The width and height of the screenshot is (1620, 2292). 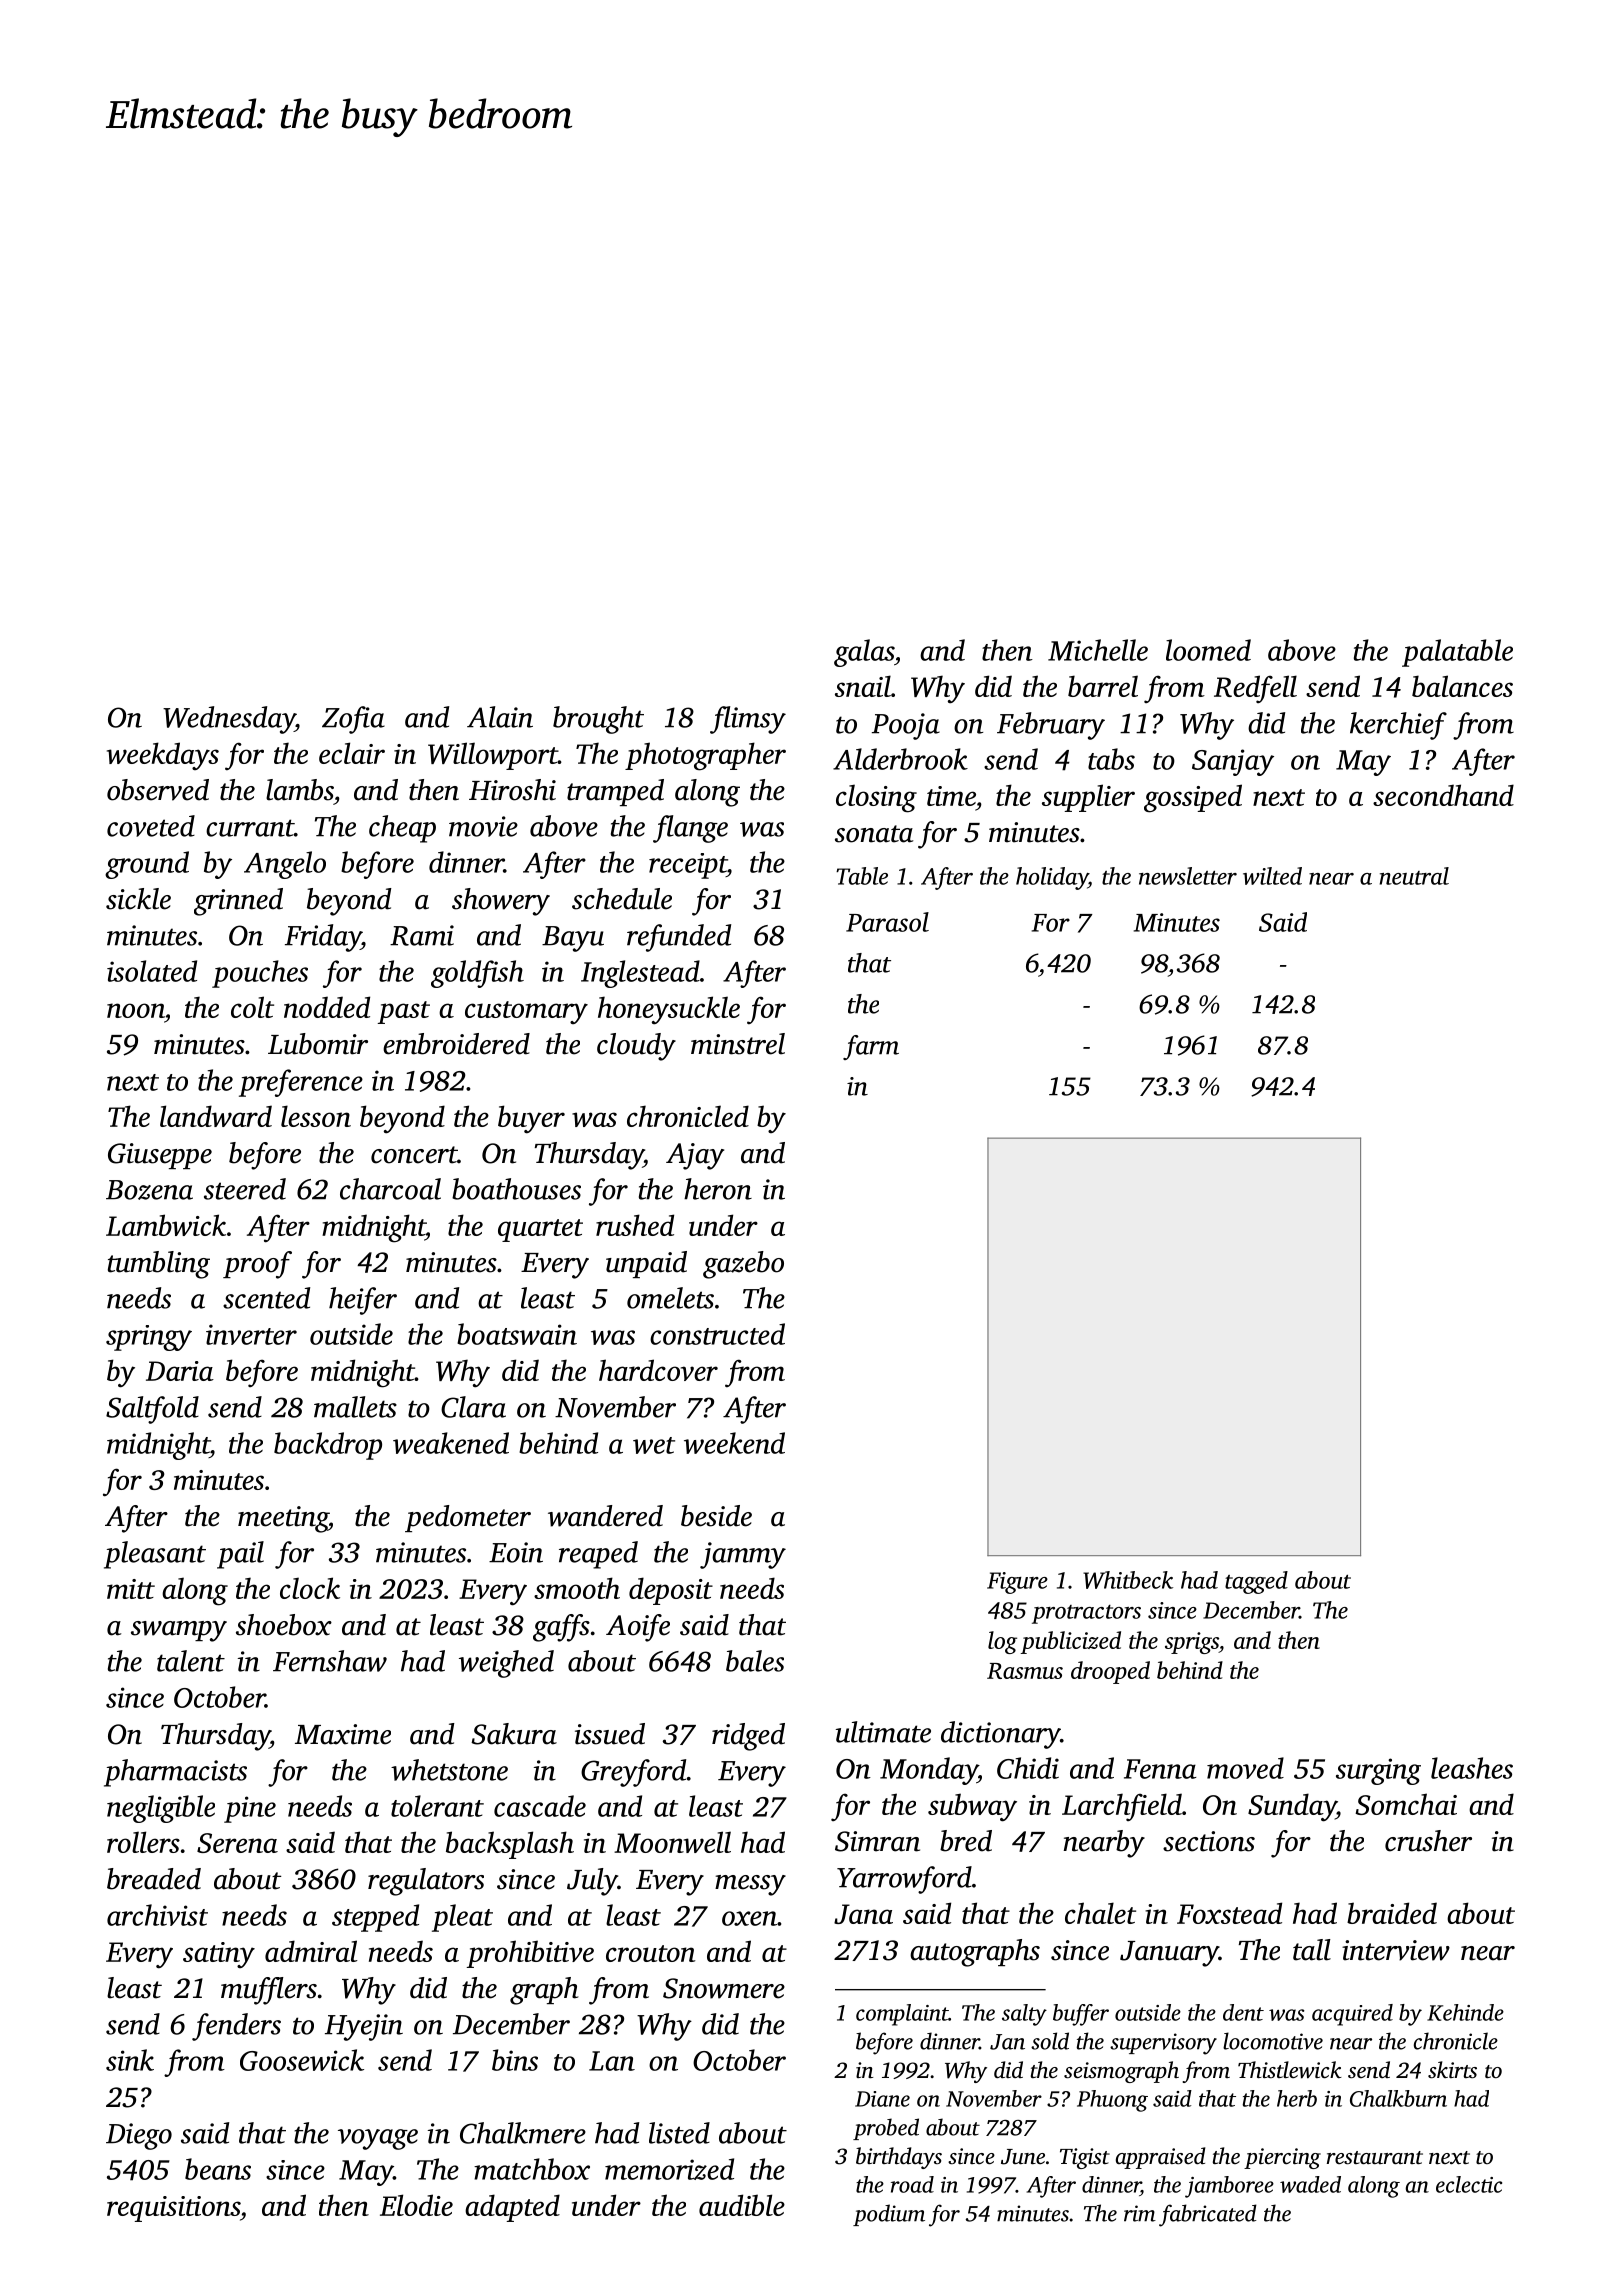 What do you see at coordinates (149, 1338) in the screenshot?
I see `springy` at bounding box center [149, 1338].
